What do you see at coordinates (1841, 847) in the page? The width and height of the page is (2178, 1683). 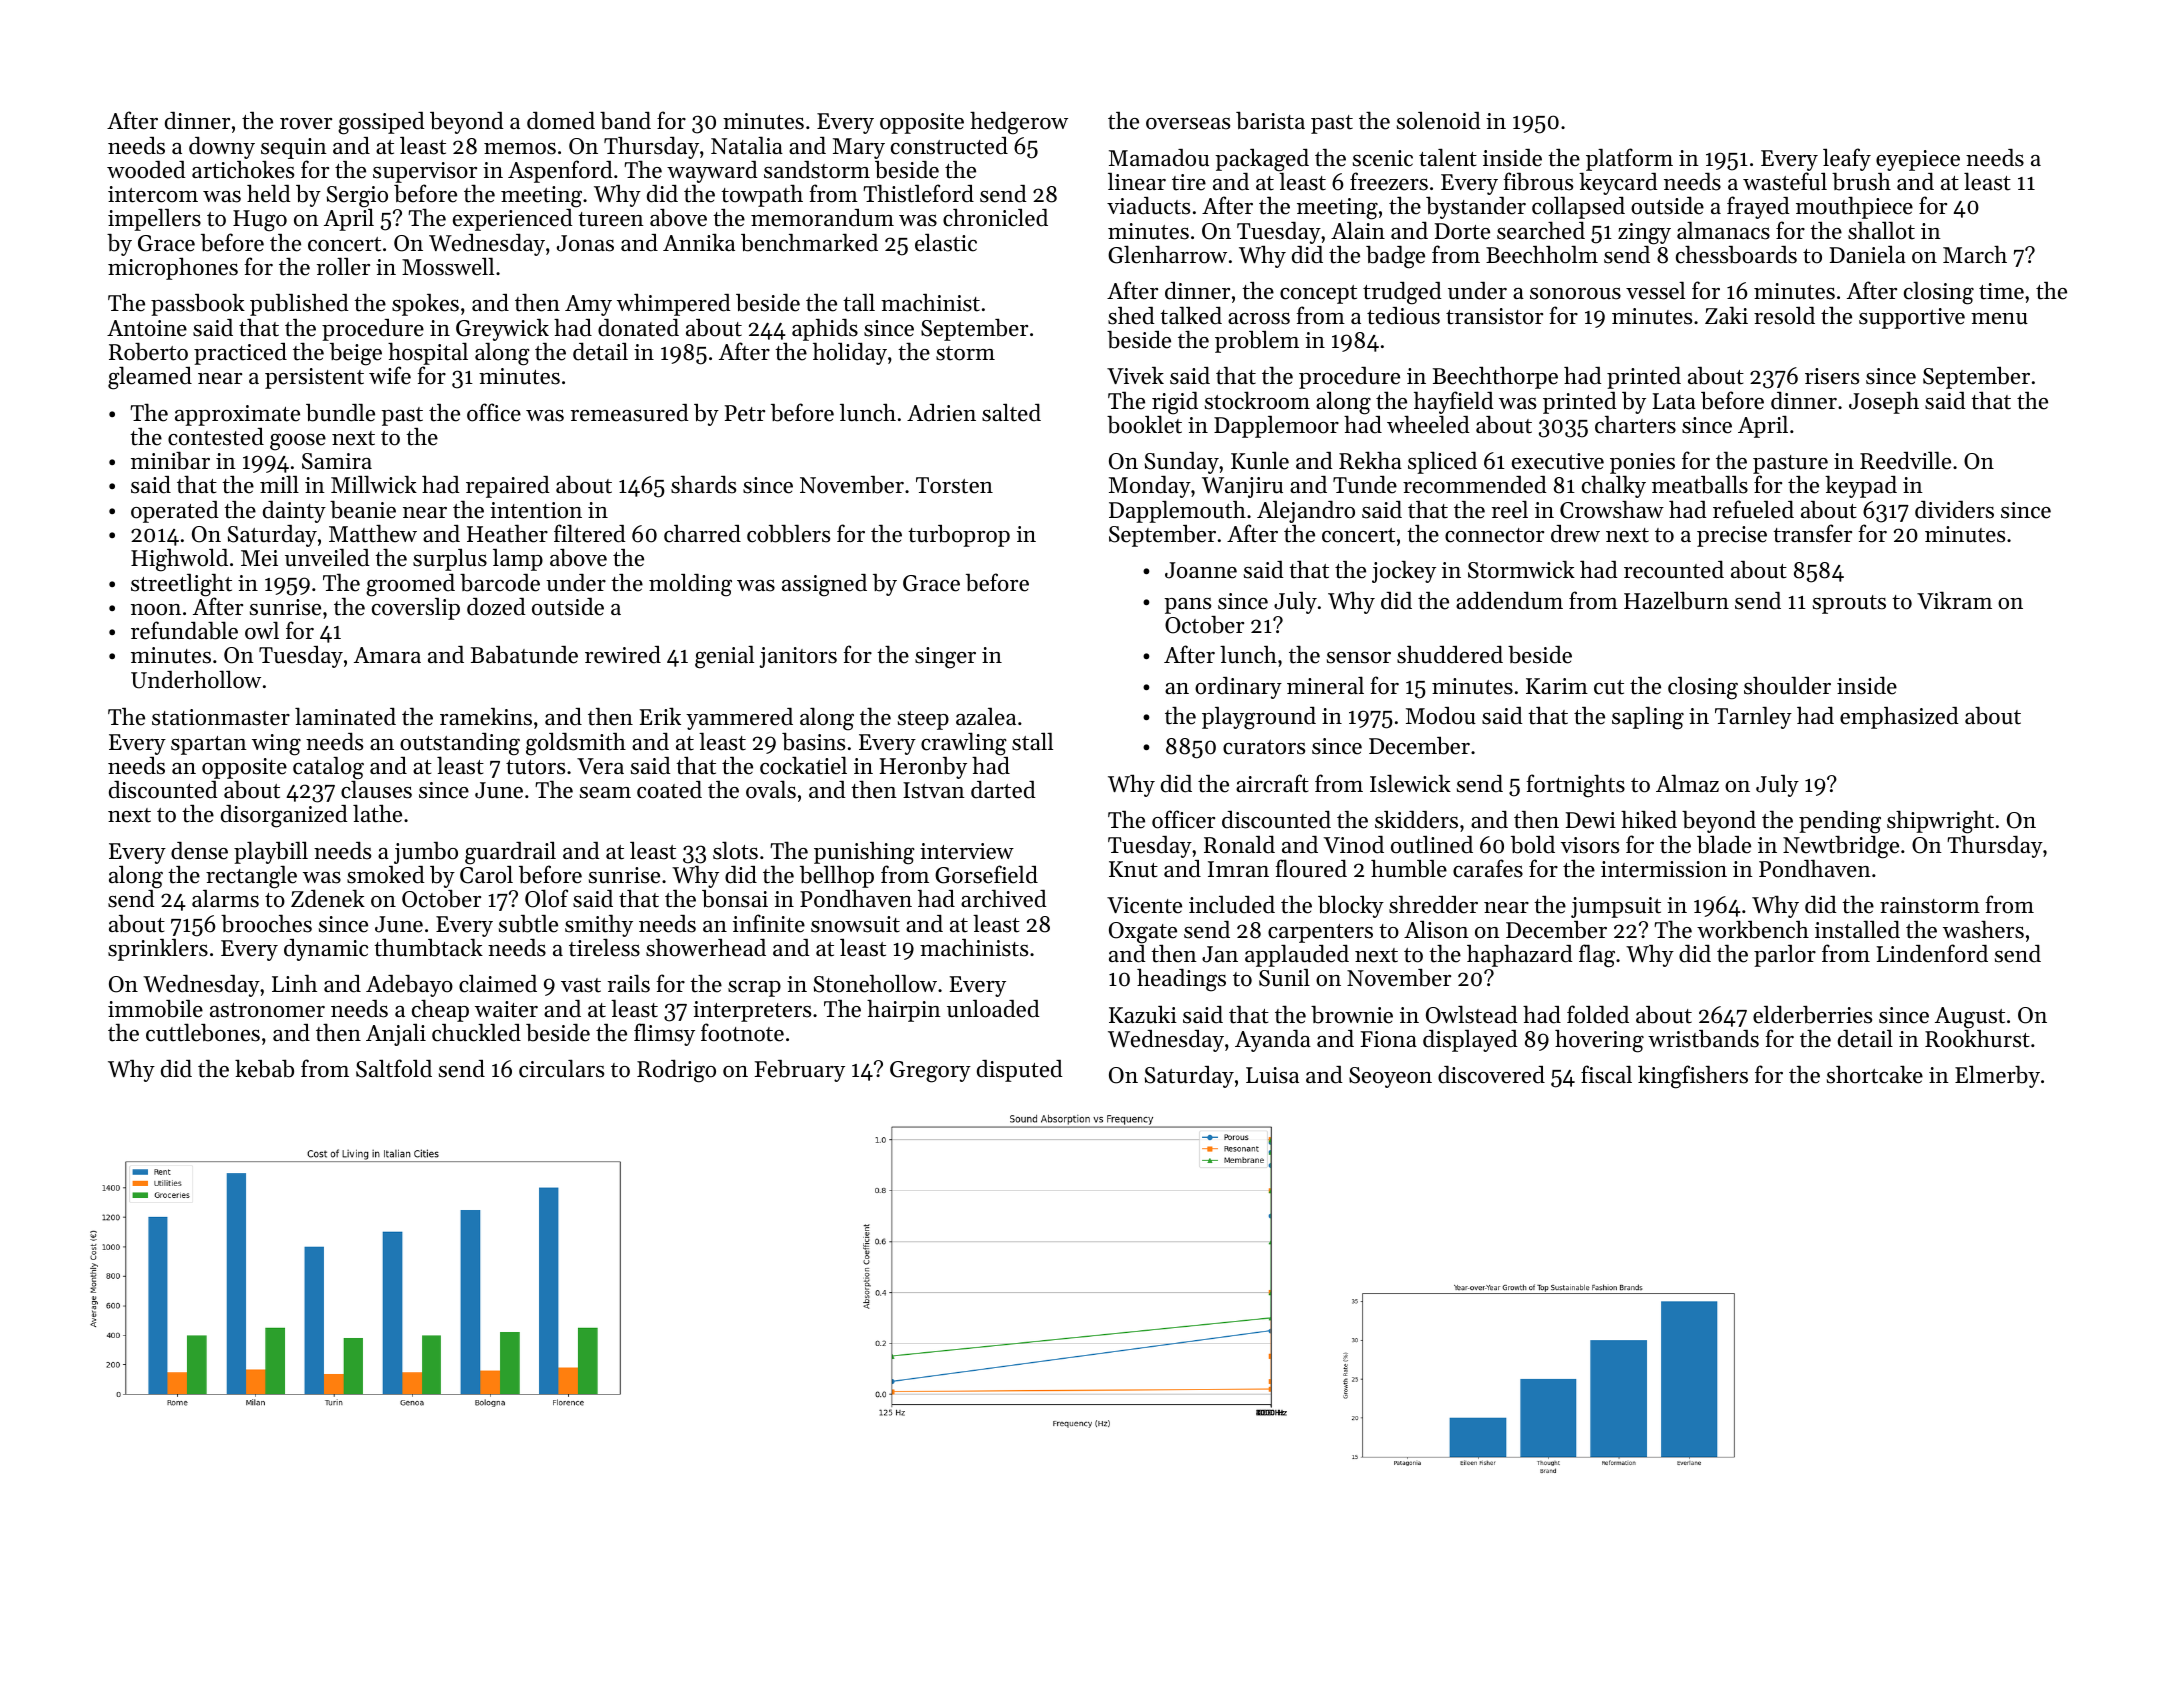 I see `Newtbridge` at bounding box center [1841, 847].
